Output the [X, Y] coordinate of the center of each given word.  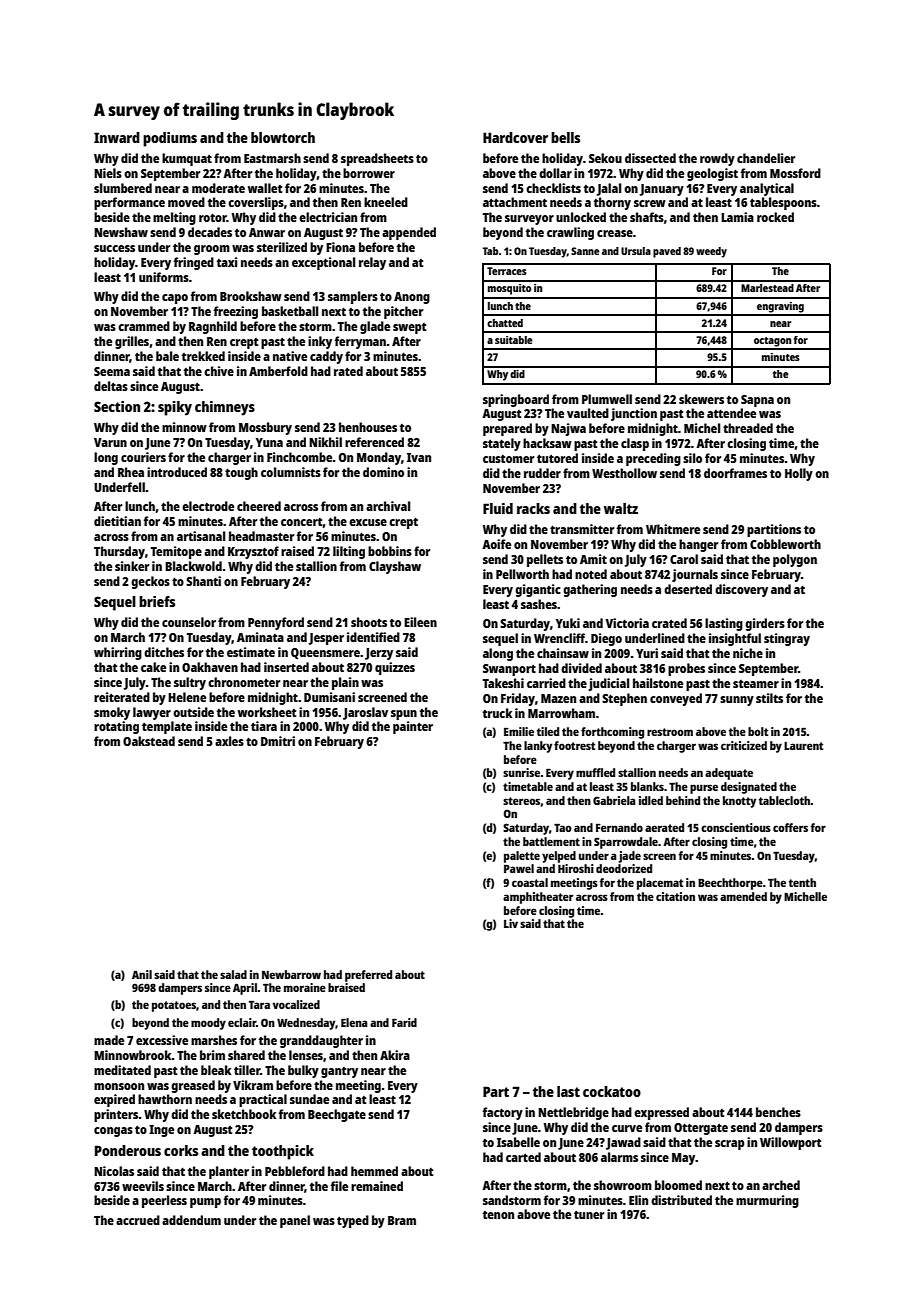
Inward [117, 137]
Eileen [420, 622]
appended [409, 233]
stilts [769, 698]
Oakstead [149, 741]
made [109, 1040]
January [662, 190]
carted [523, 1157]
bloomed [678, 1185]
